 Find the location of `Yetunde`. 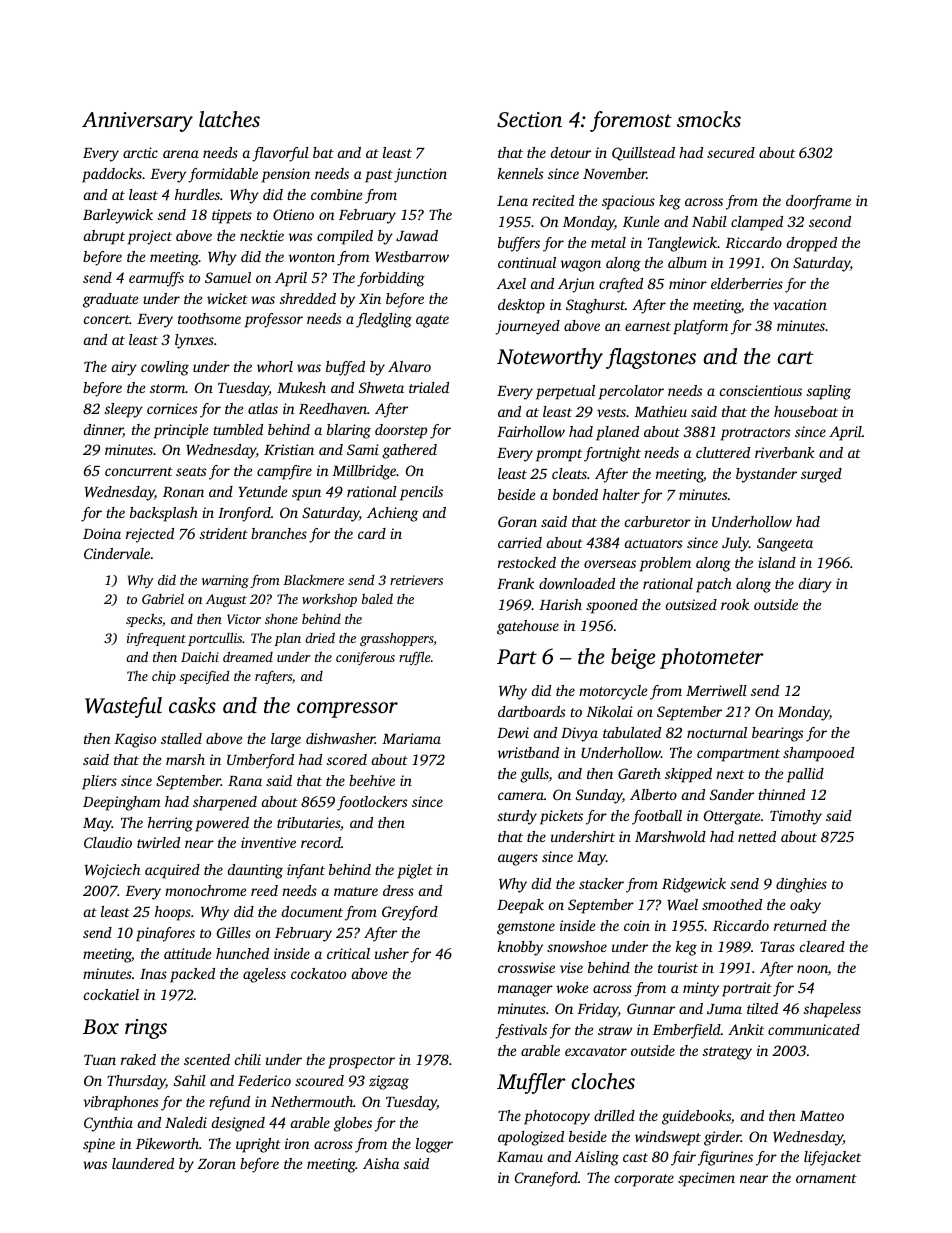

Yetunde is located at coordinates (262, 491).
